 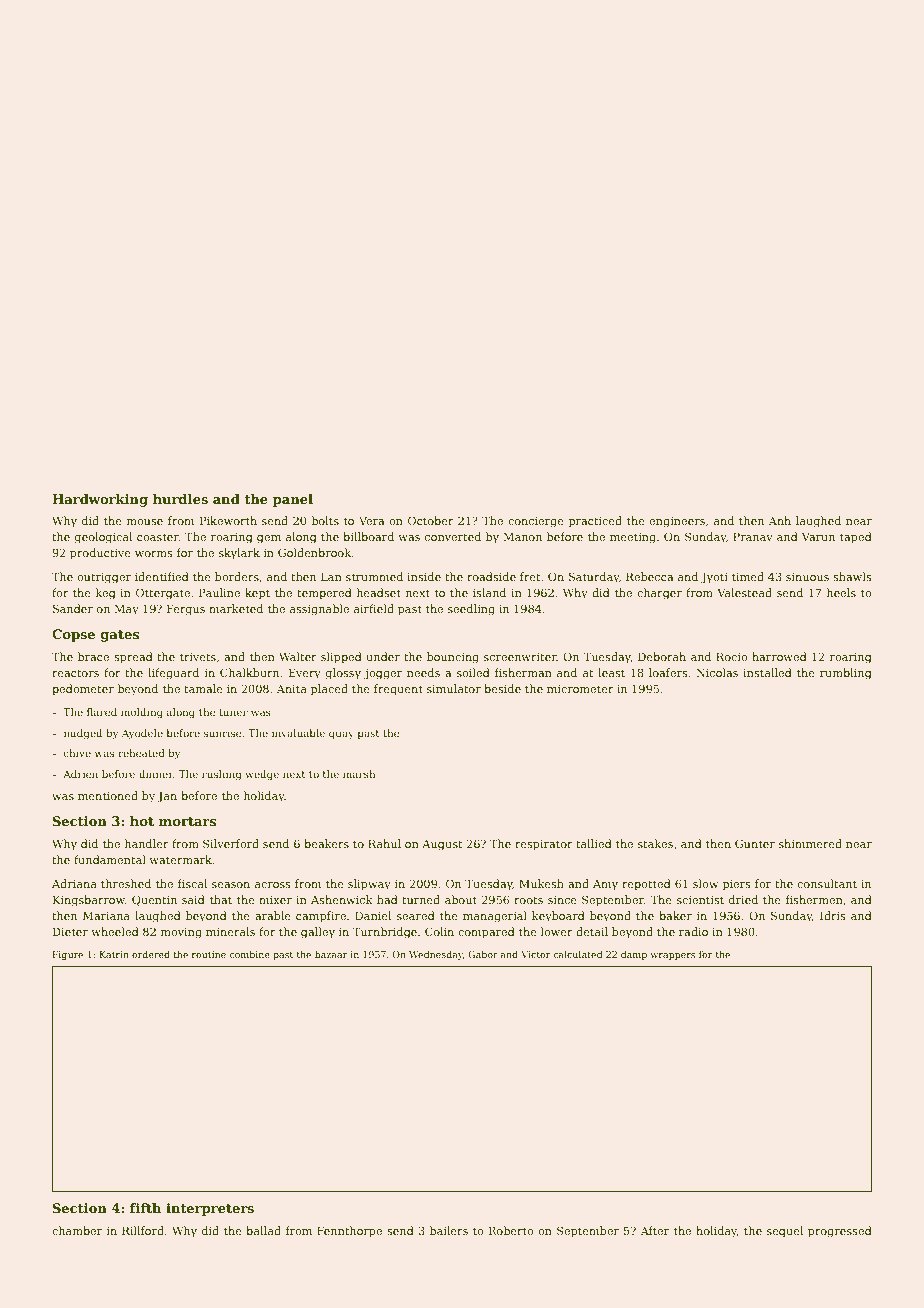 I want to click on mentioned, so click(x=108, y=795).
